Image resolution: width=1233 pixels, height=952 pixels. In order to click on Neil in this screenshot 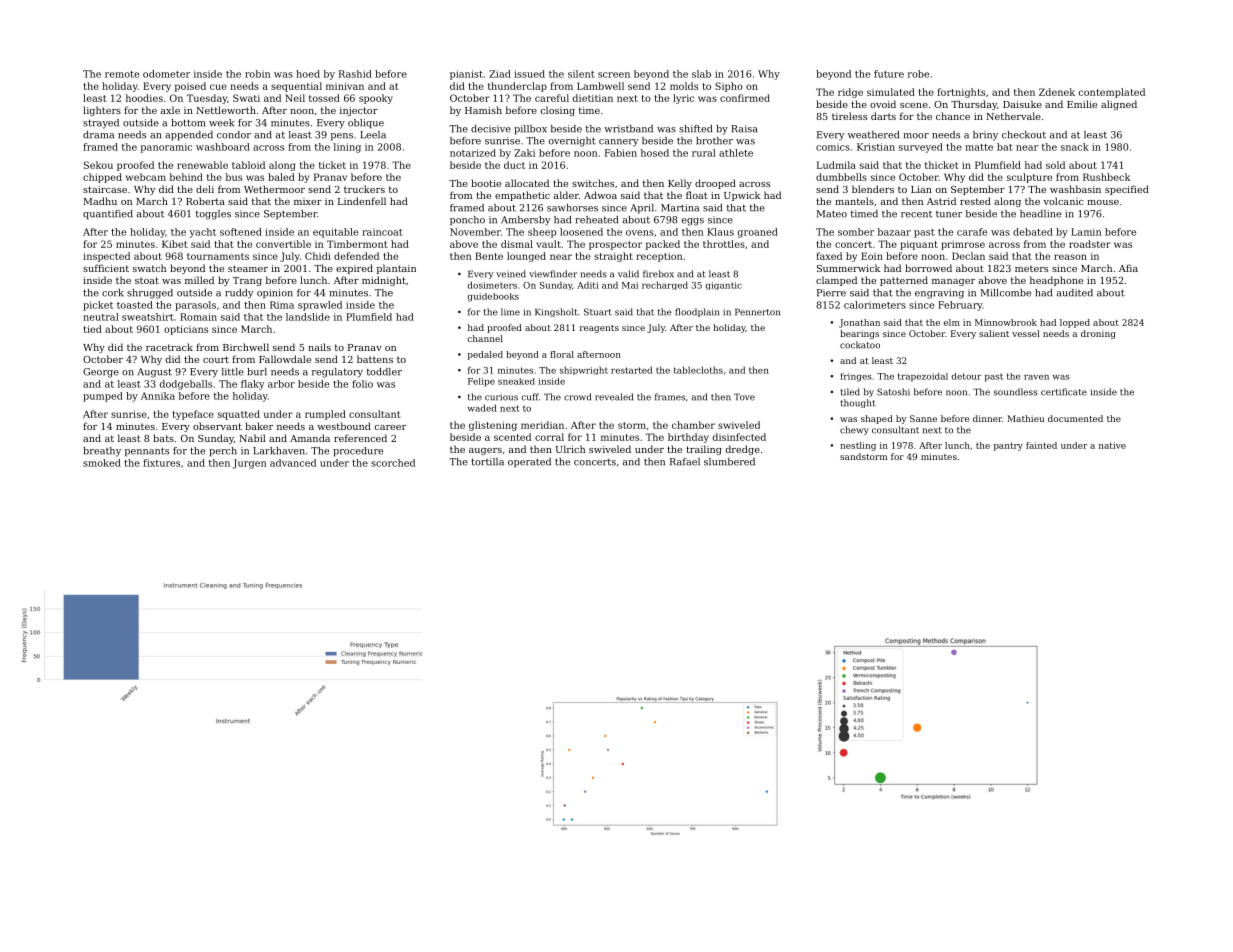, I will do `click(295, 98)`.
